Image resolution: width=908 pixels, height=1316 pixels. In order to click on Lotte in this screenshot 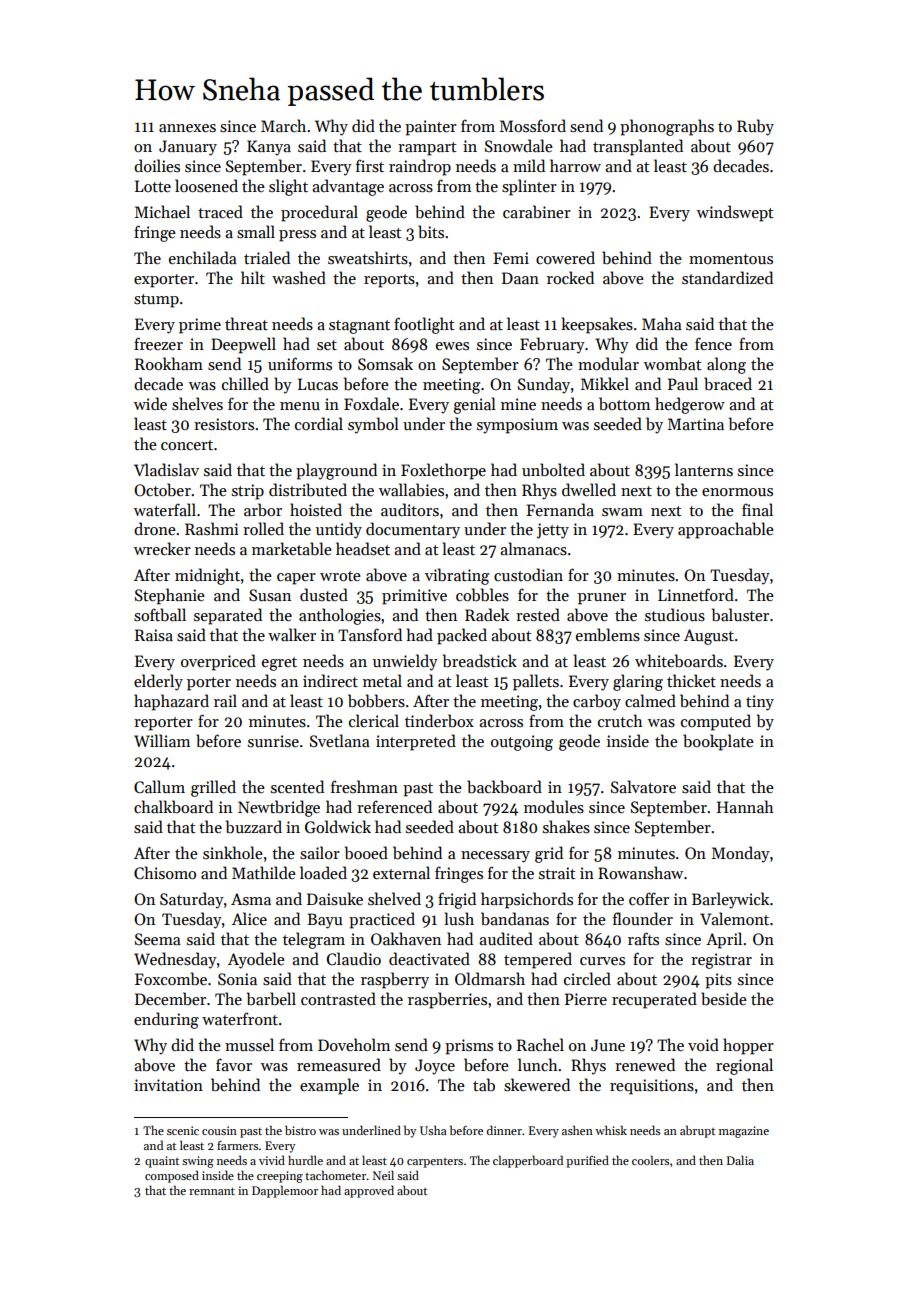, I will do `click(153, 186)`.
